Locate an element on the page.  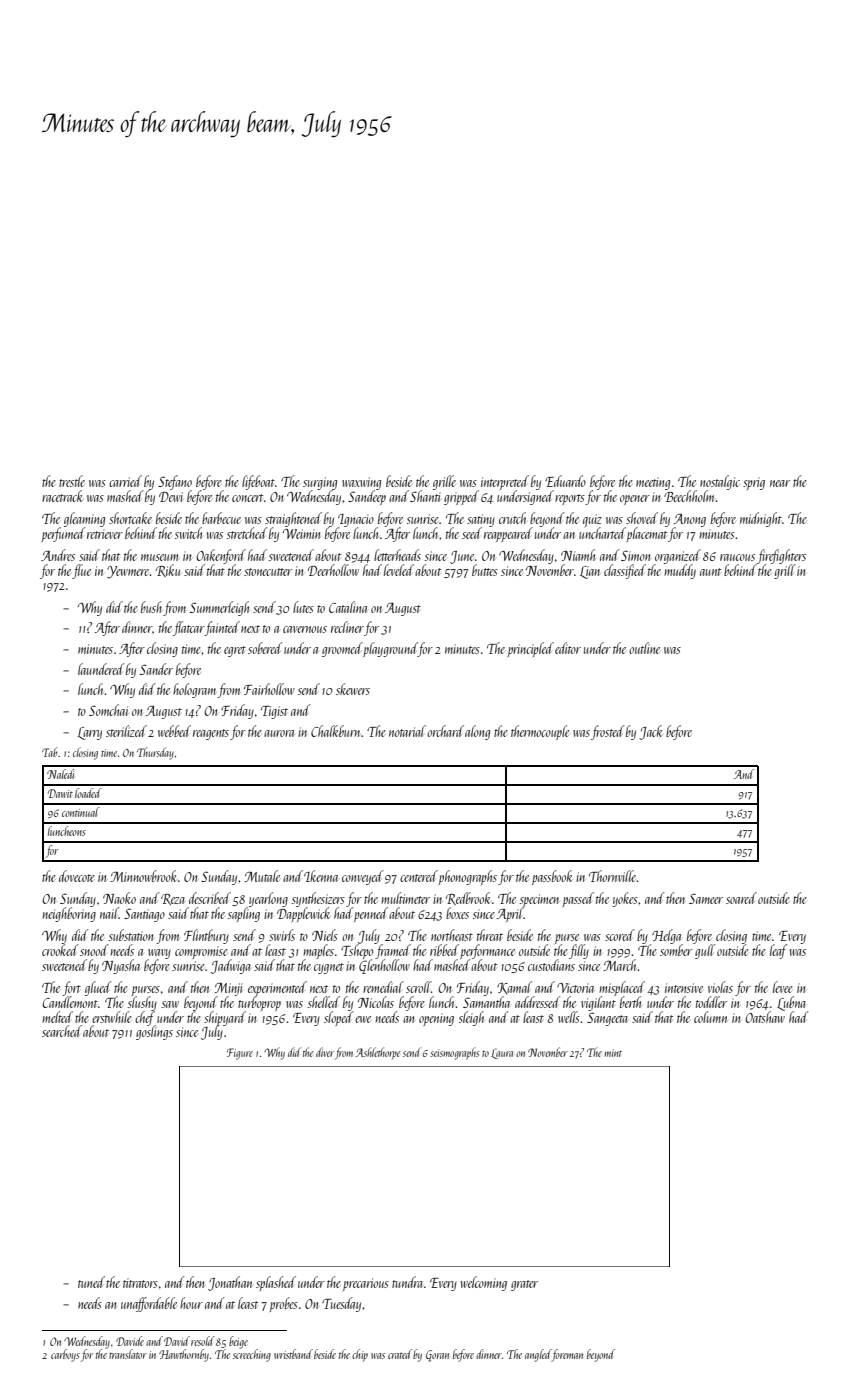
reagents is located at coordinates (211, 734).
